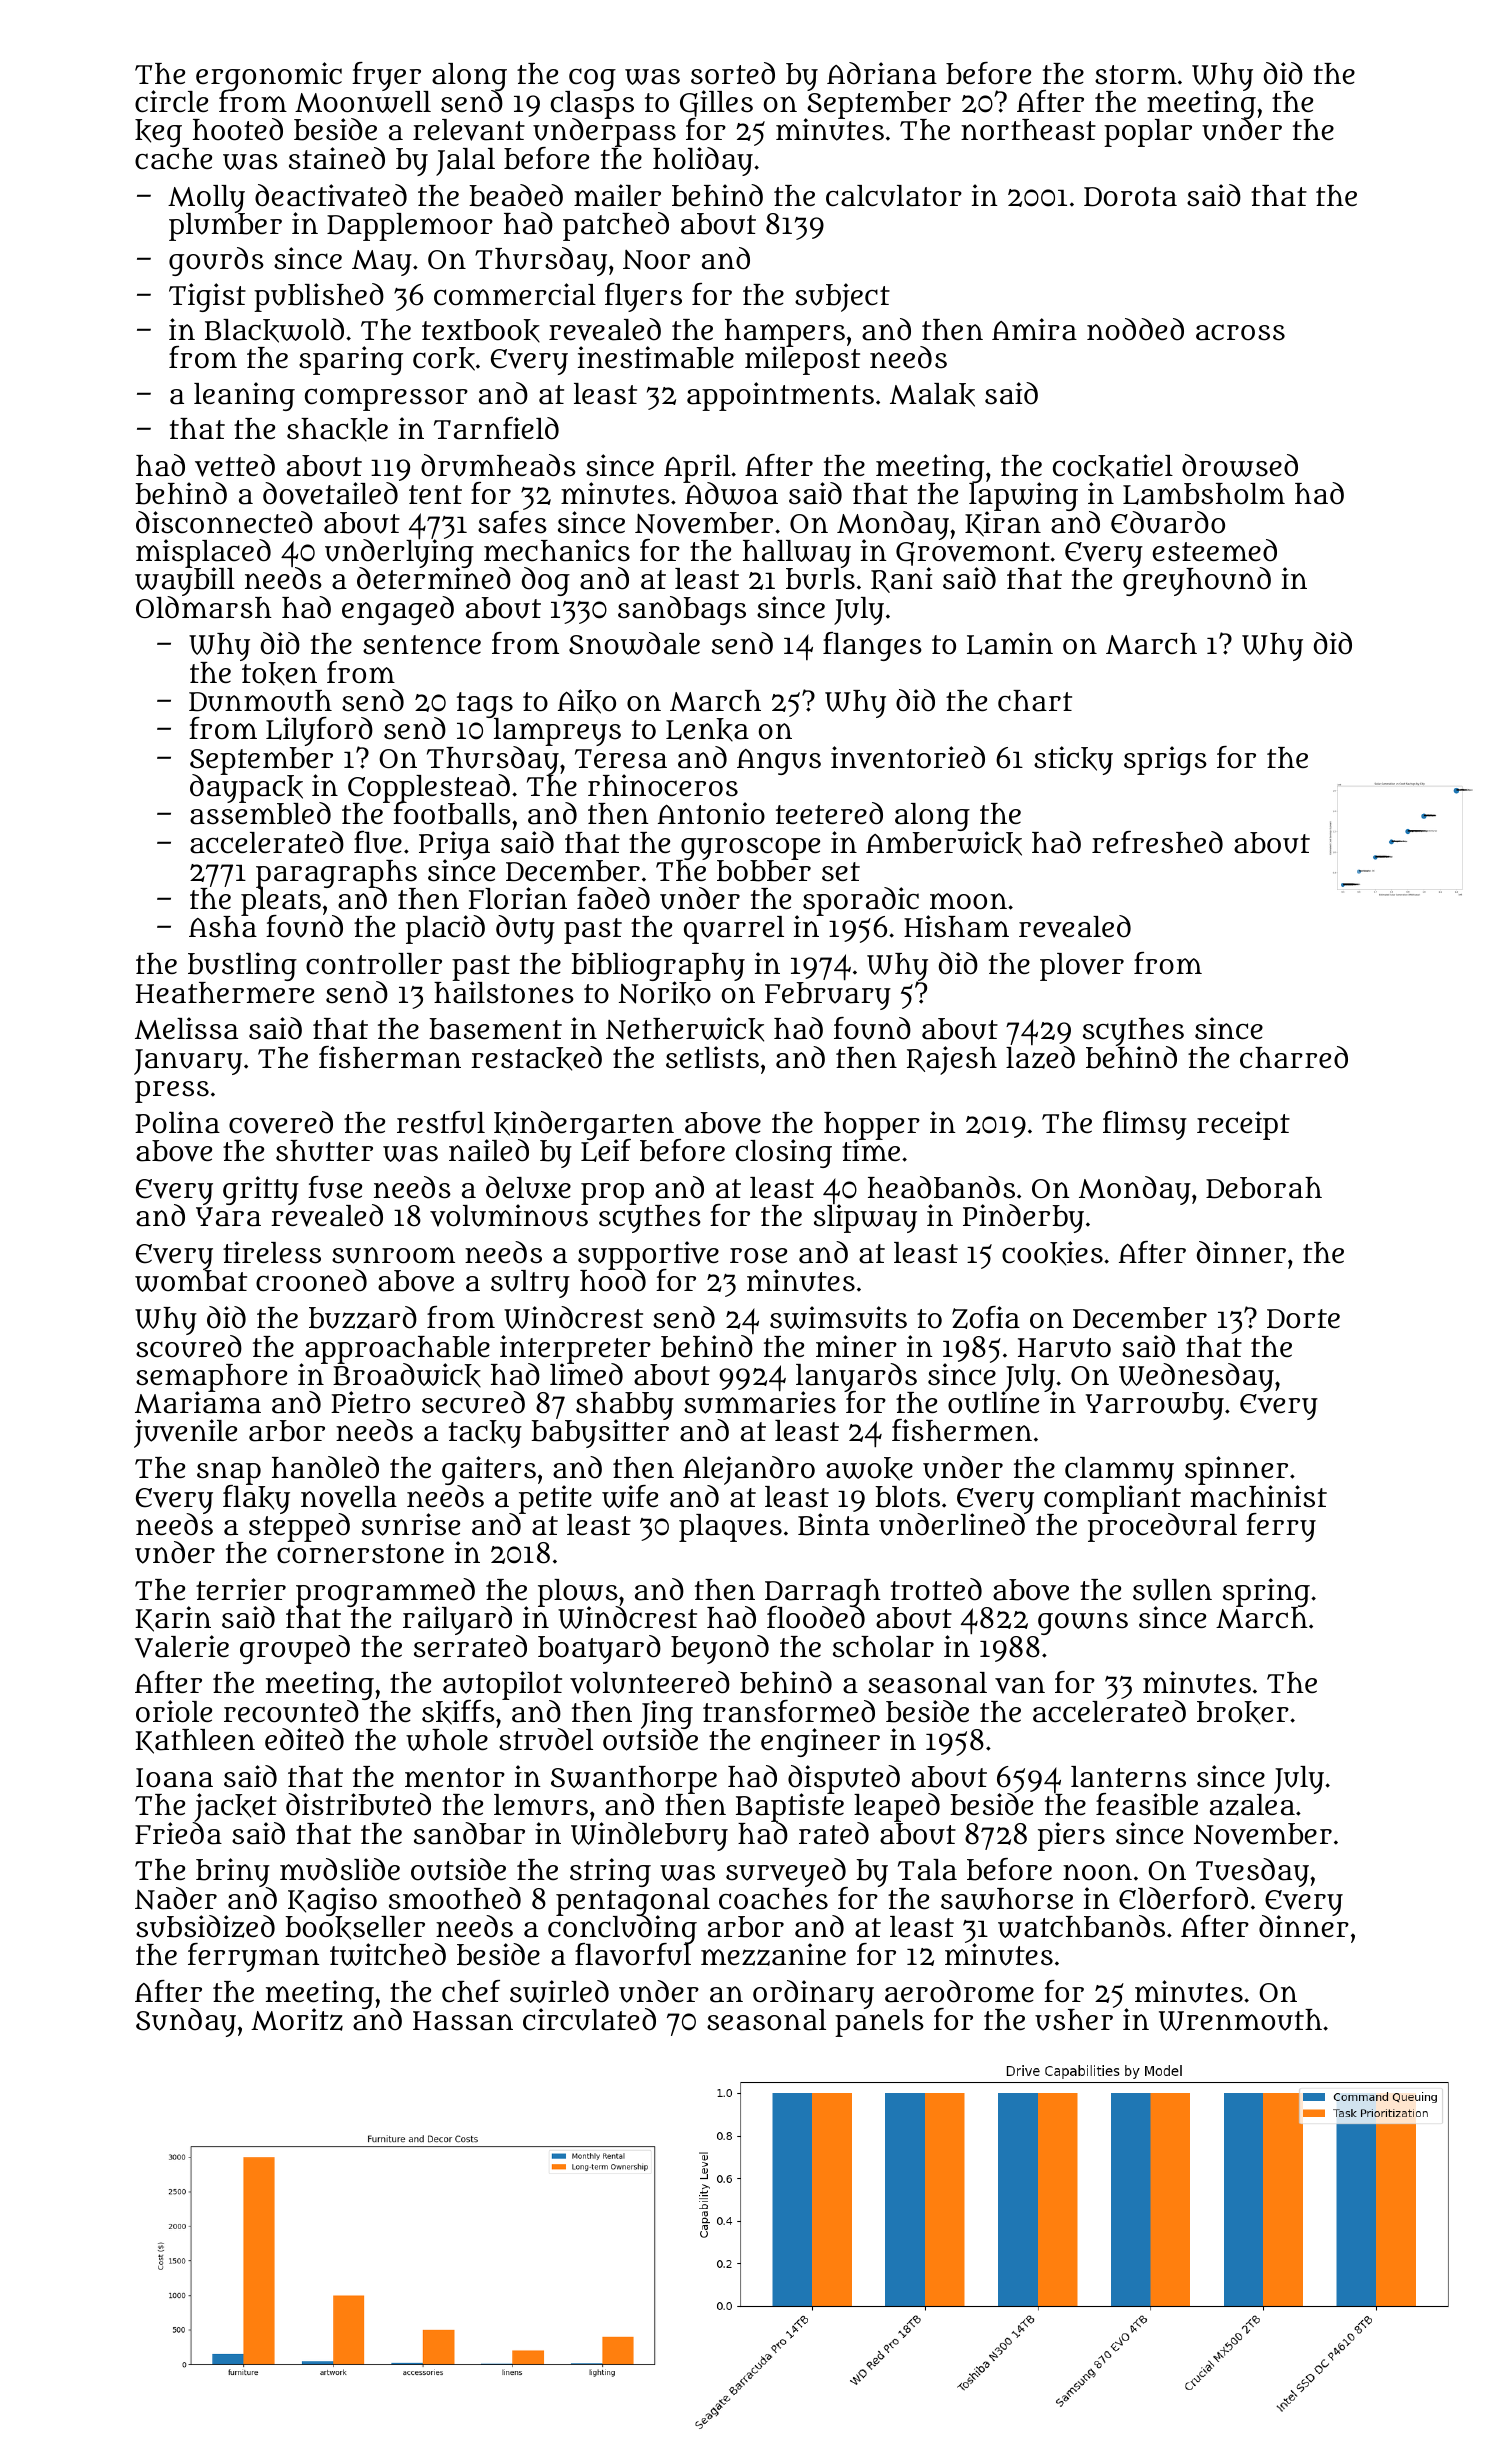 This page has width=1496, height=2464. Describe the element at coordinates (829, 813) in the page. I see `teetered` at that location.
